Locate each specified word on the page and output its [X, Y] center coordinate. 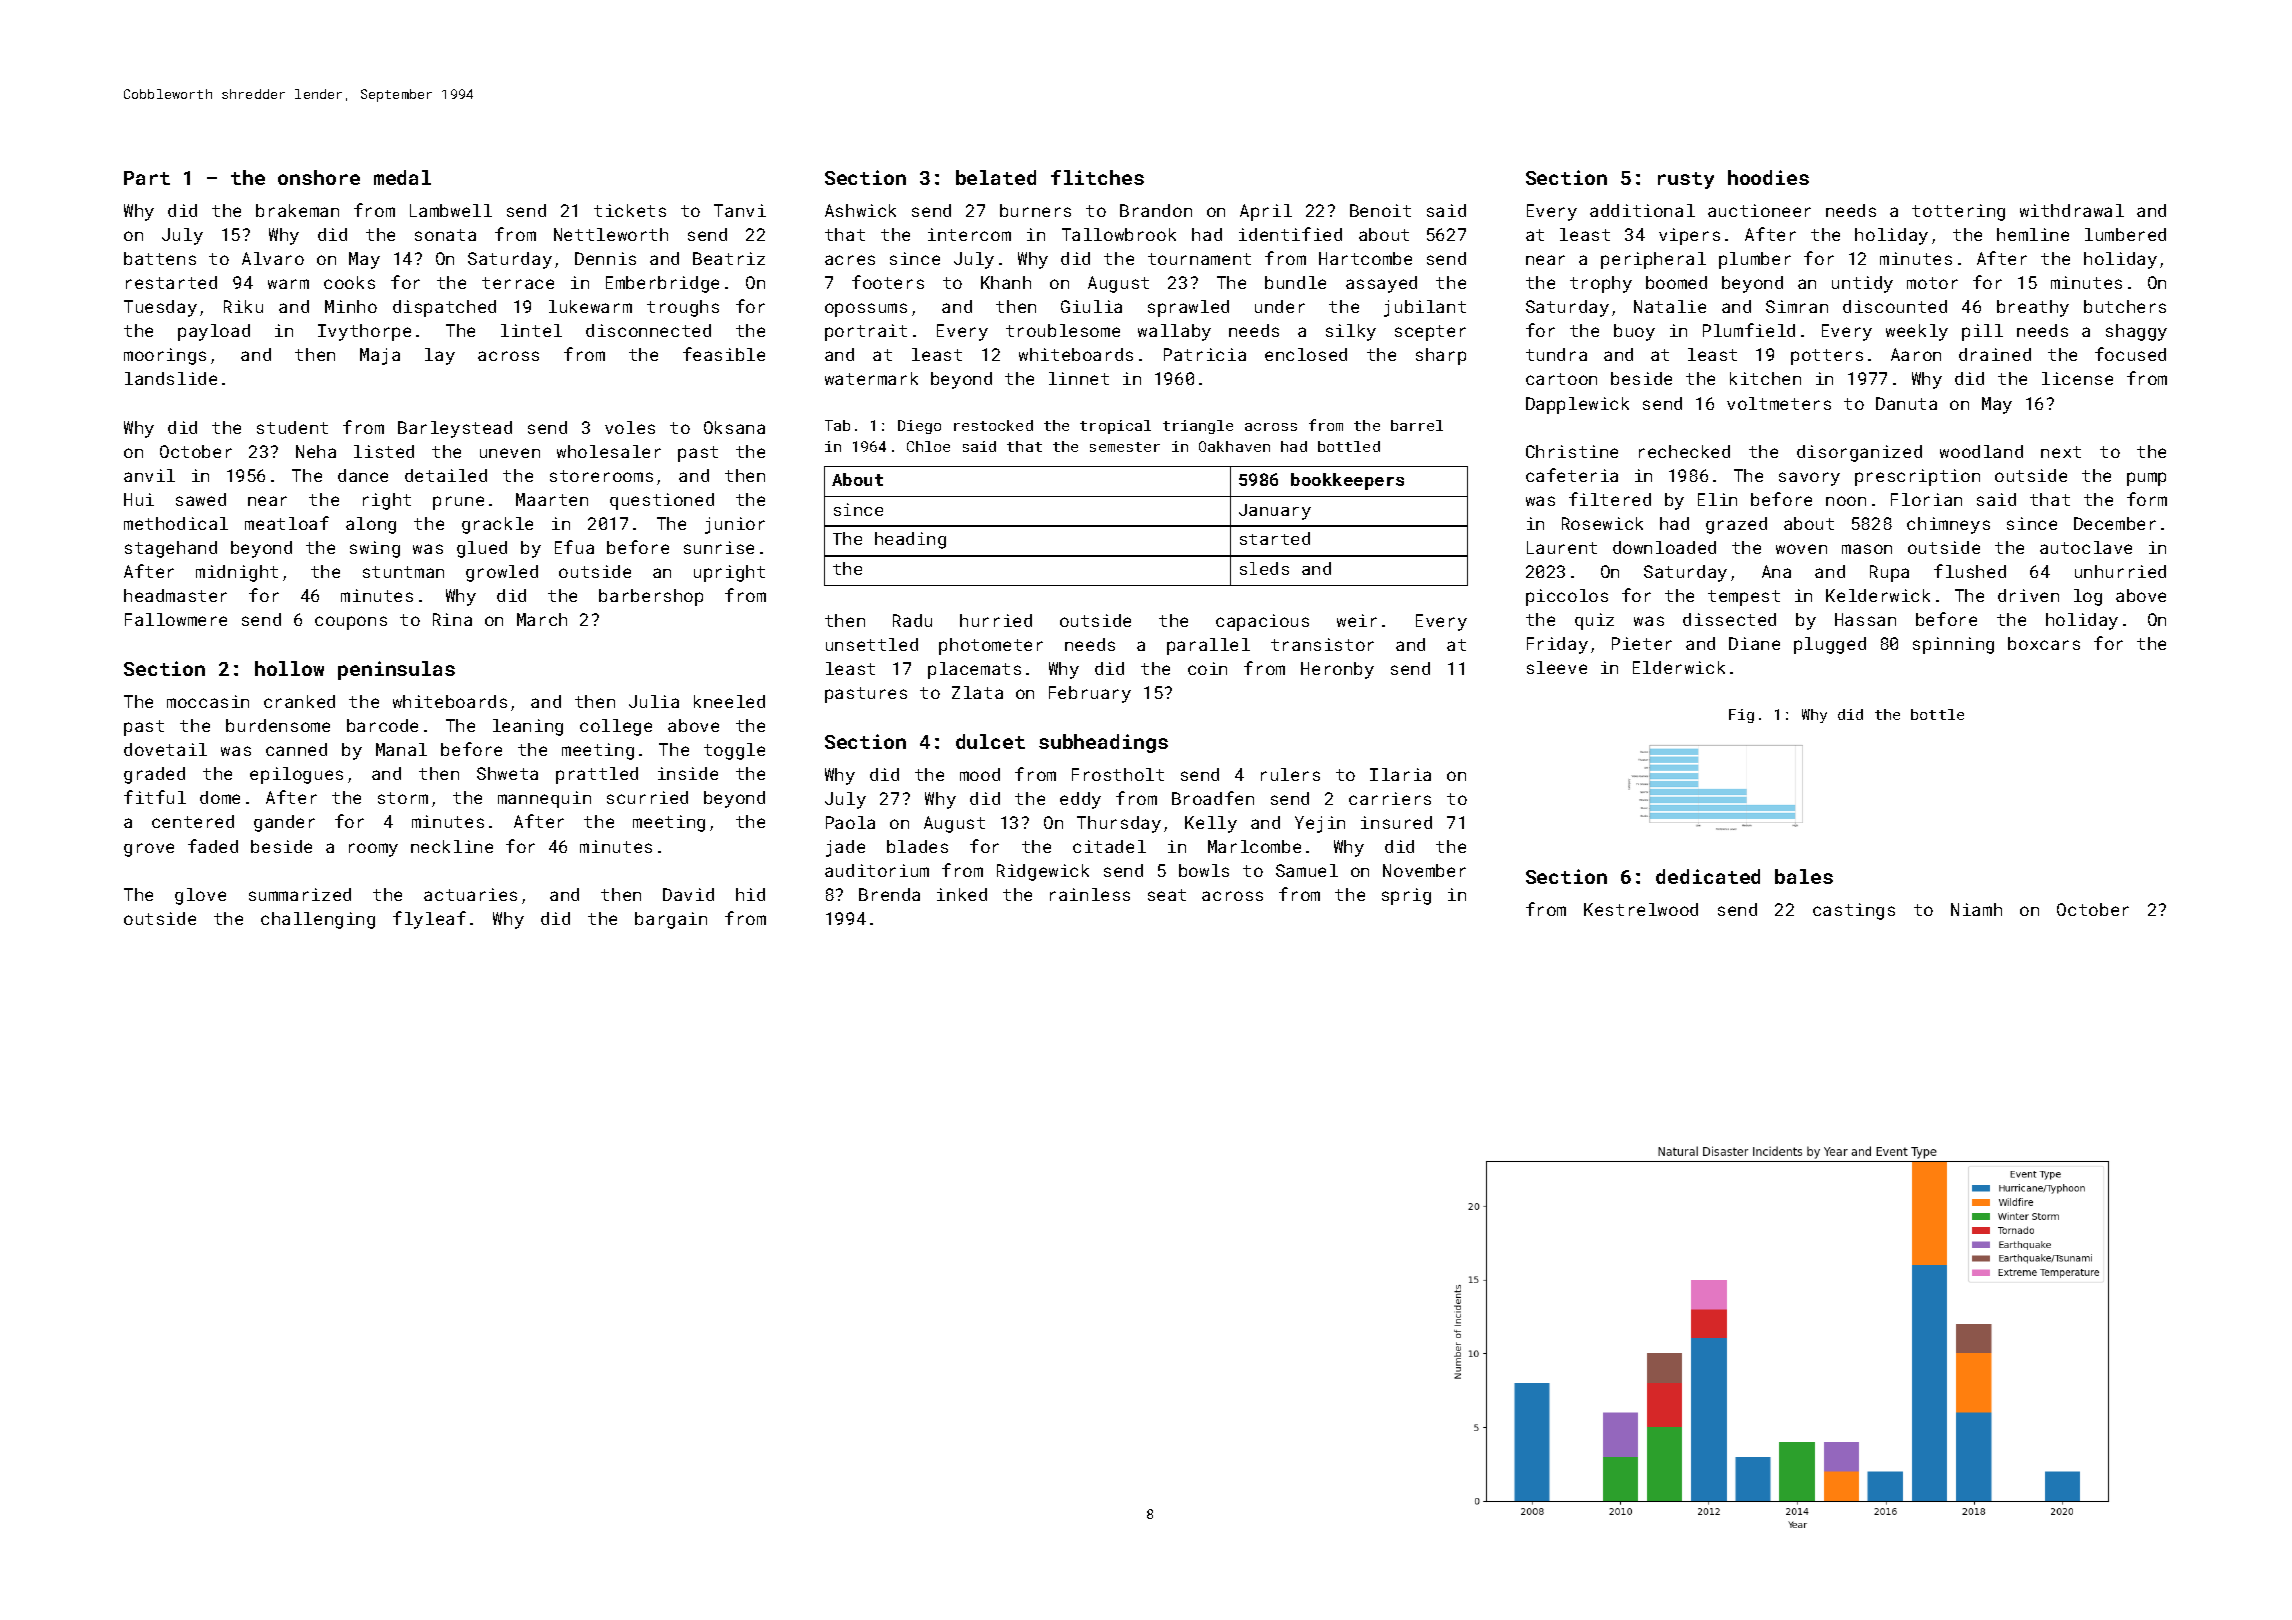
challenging [318, 920]
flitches [1097, 177]
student [292, 427]
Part [147, 178]
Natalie [1670, 306]
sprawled [1188, 308]
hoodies [1768, 177]
